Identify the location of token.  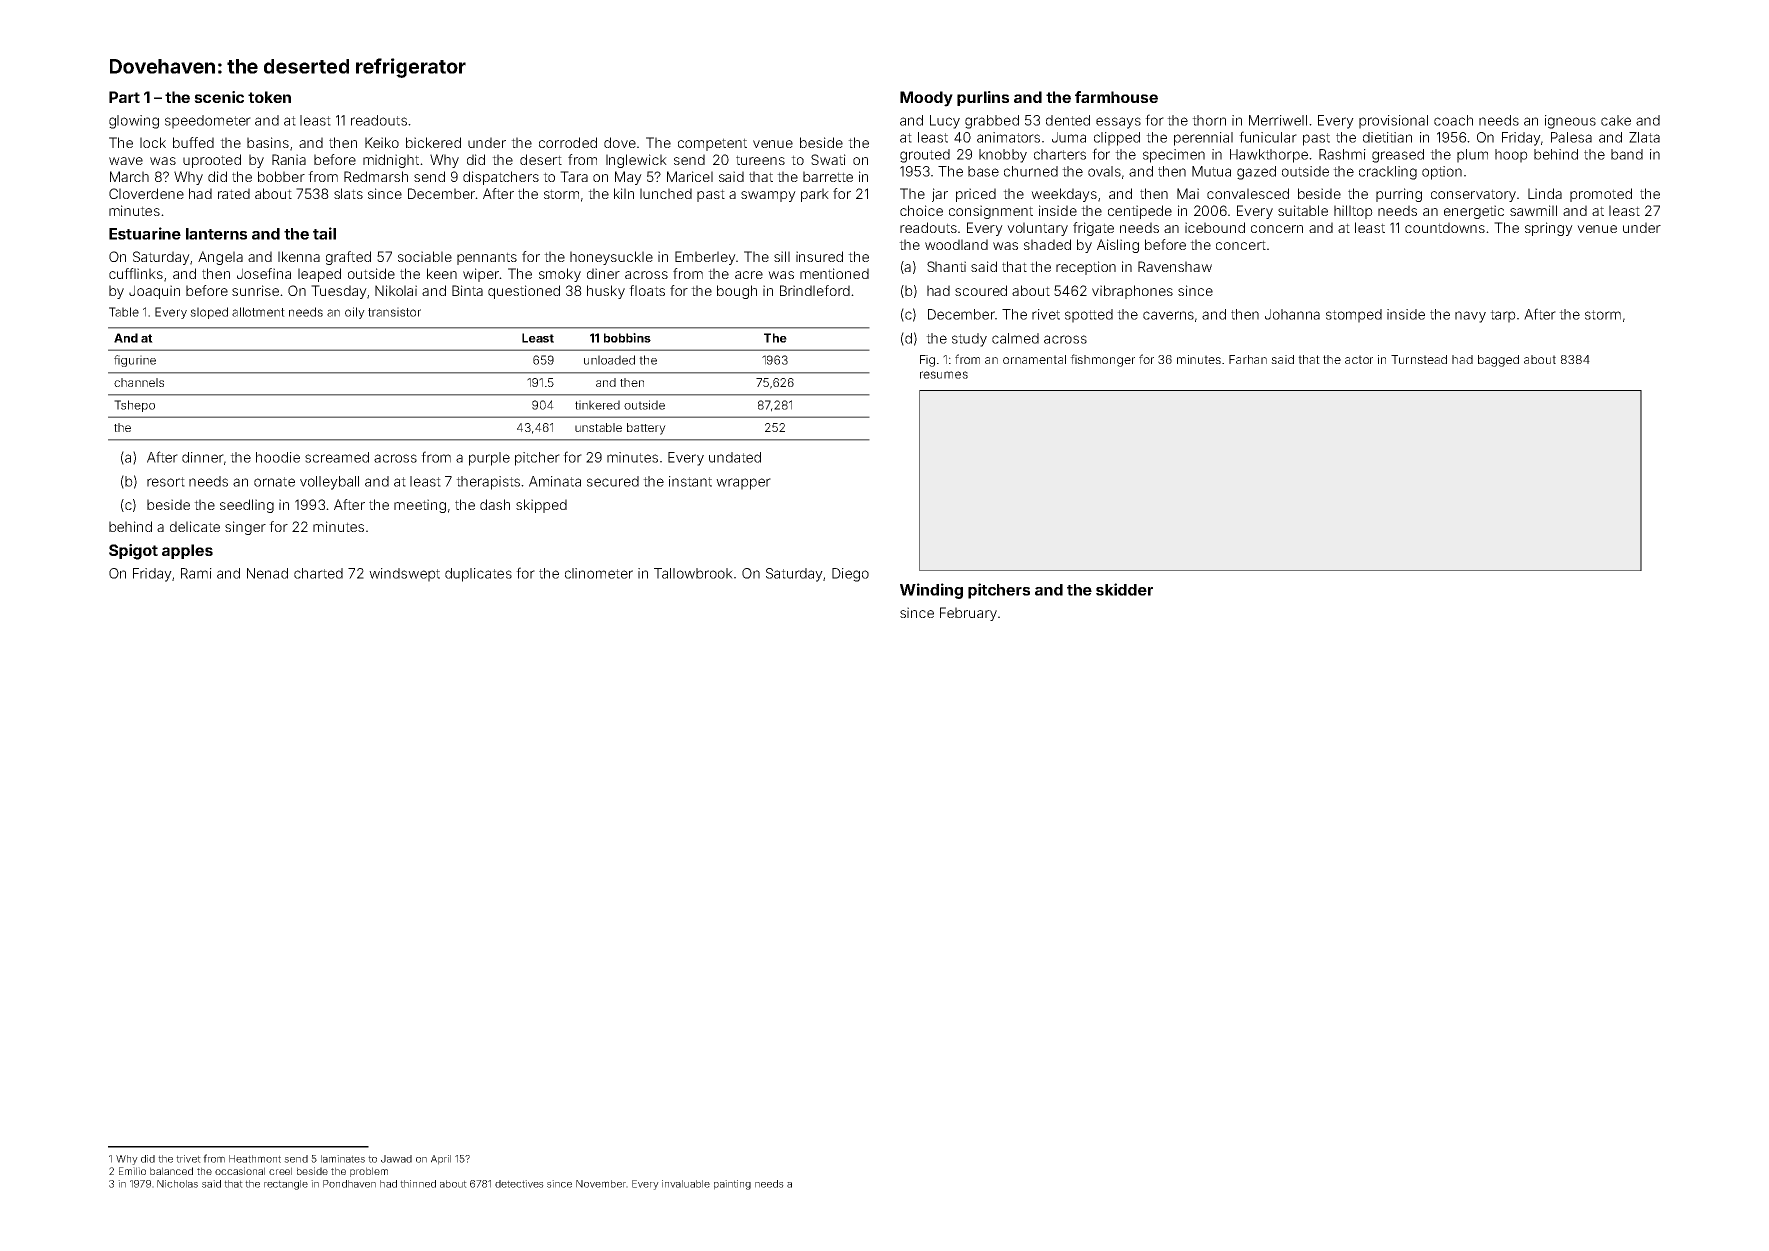
(269, 97).
